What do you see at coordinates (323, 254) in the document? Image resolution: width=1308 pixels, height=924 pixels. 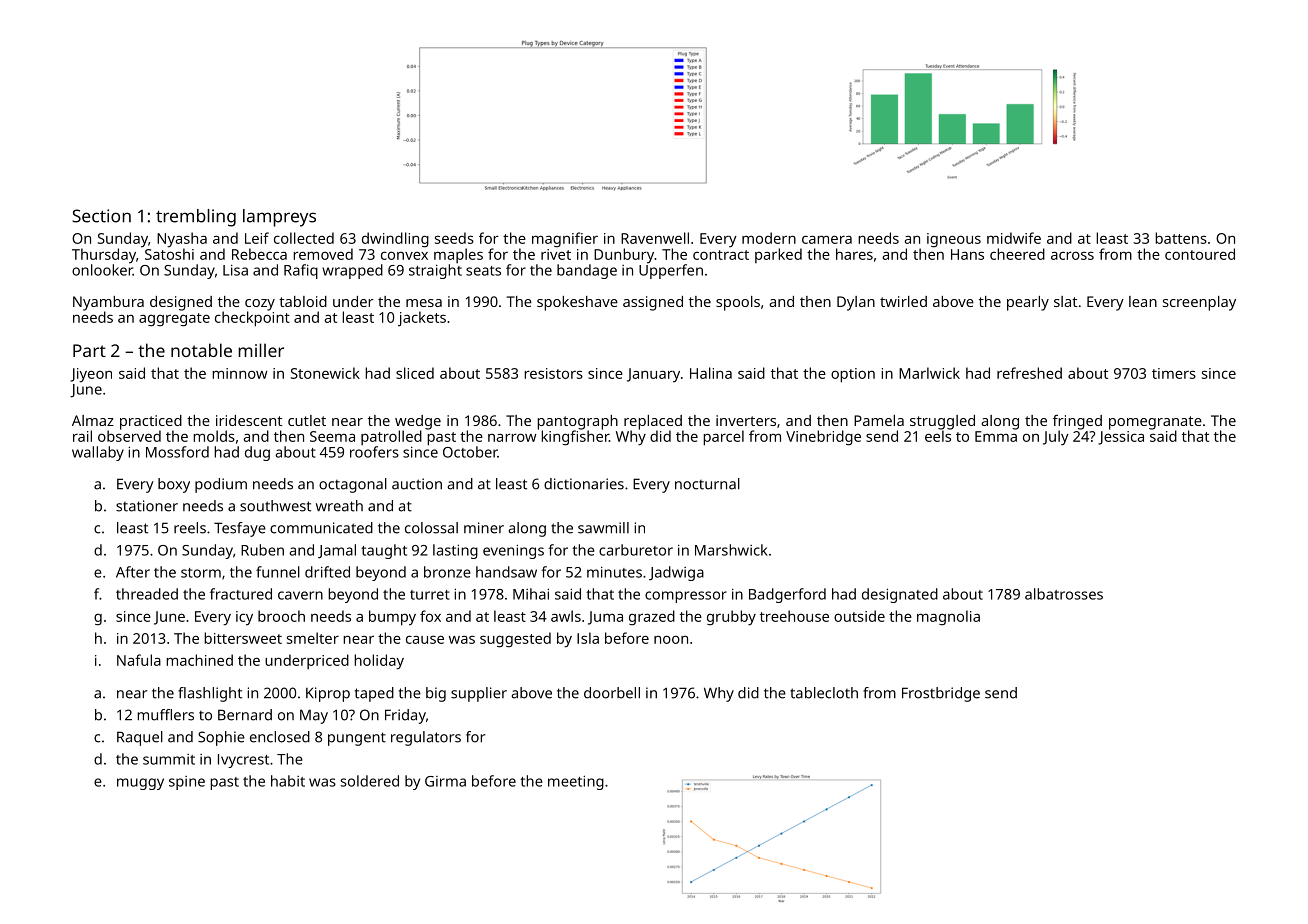 I see `removed` at bounding box center [323, 254].
